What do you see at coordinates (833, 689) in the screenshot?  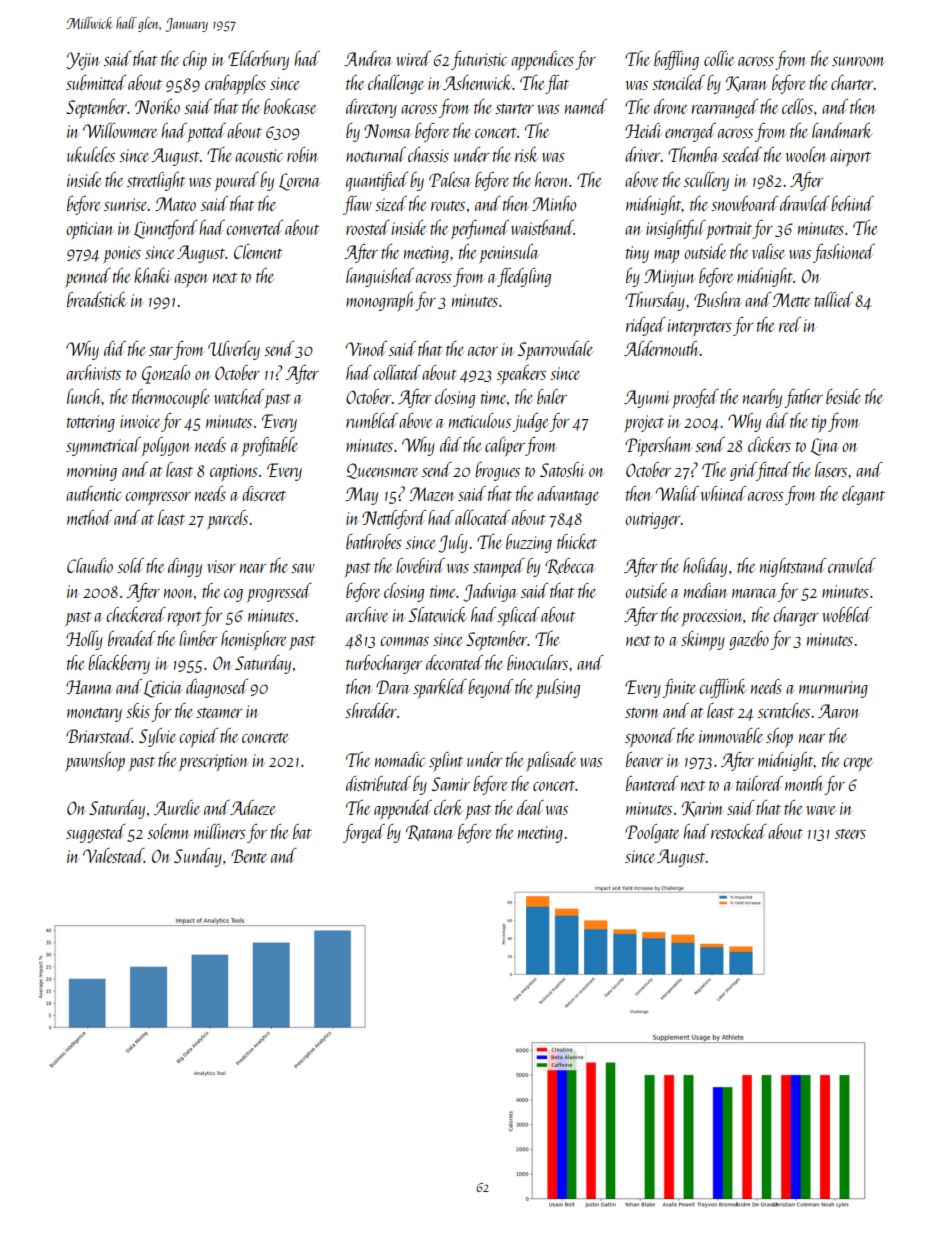 I see `murmuring` at bounding box center [833, 689].
